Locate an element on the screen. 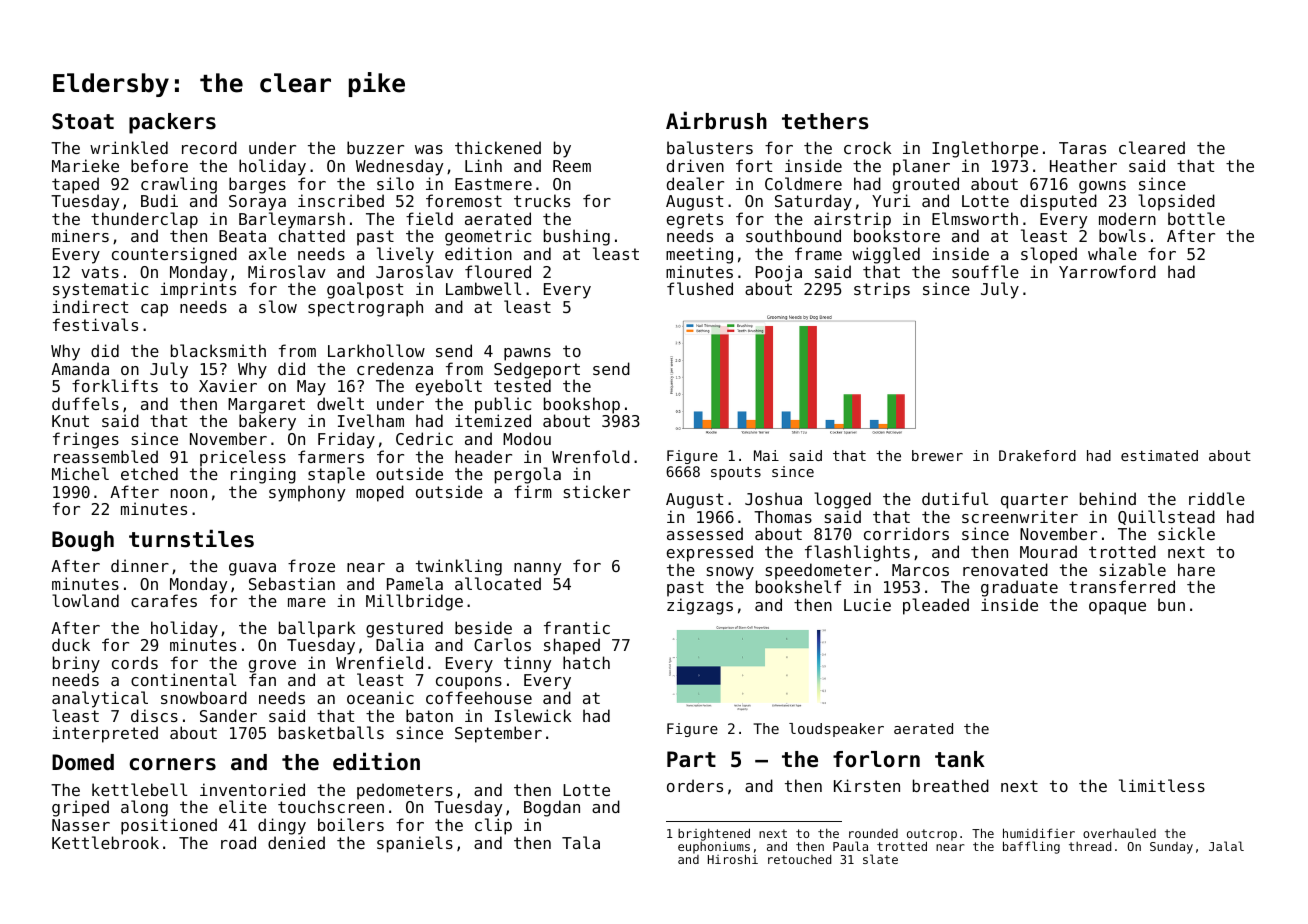 This screenshot has width=1308, height=924. thickened is located at coordinates (498, 147).
